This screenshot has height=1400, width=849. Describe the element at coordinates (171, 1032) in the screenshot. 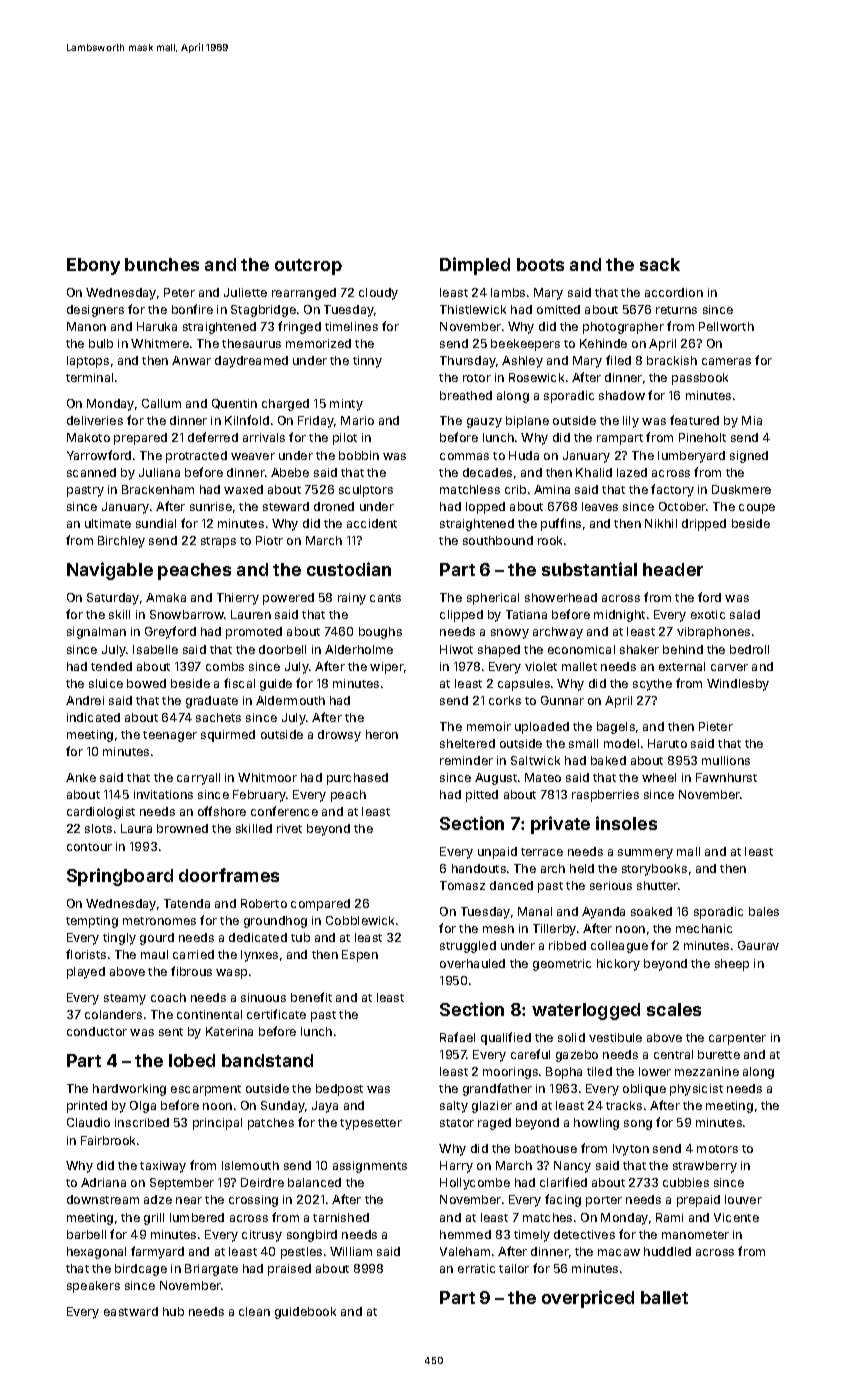

I see `sent` at that location.
